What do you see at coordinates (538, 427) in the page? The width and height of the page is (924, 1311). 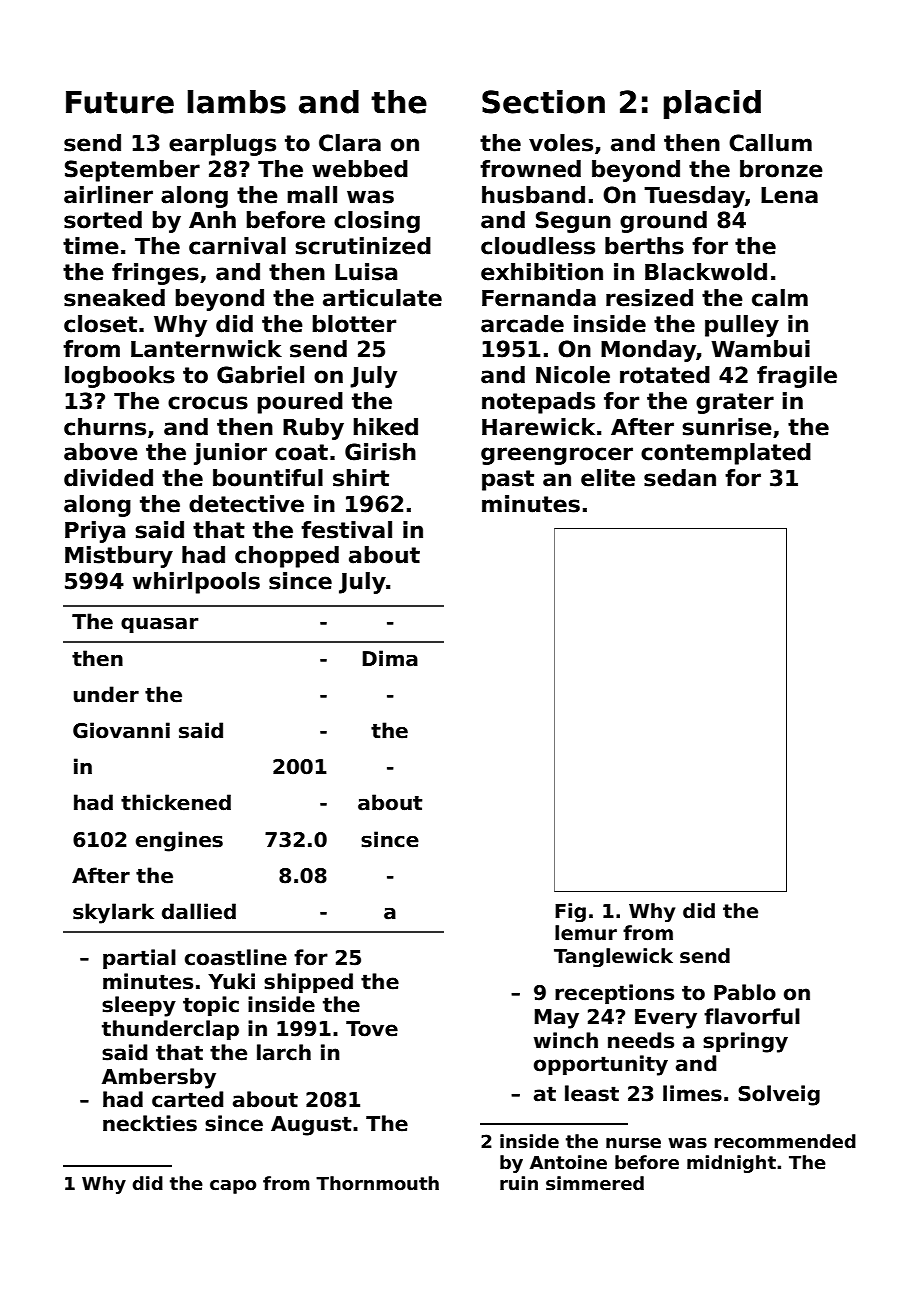 I see `Harewick` at bounding box center [538, 427].
